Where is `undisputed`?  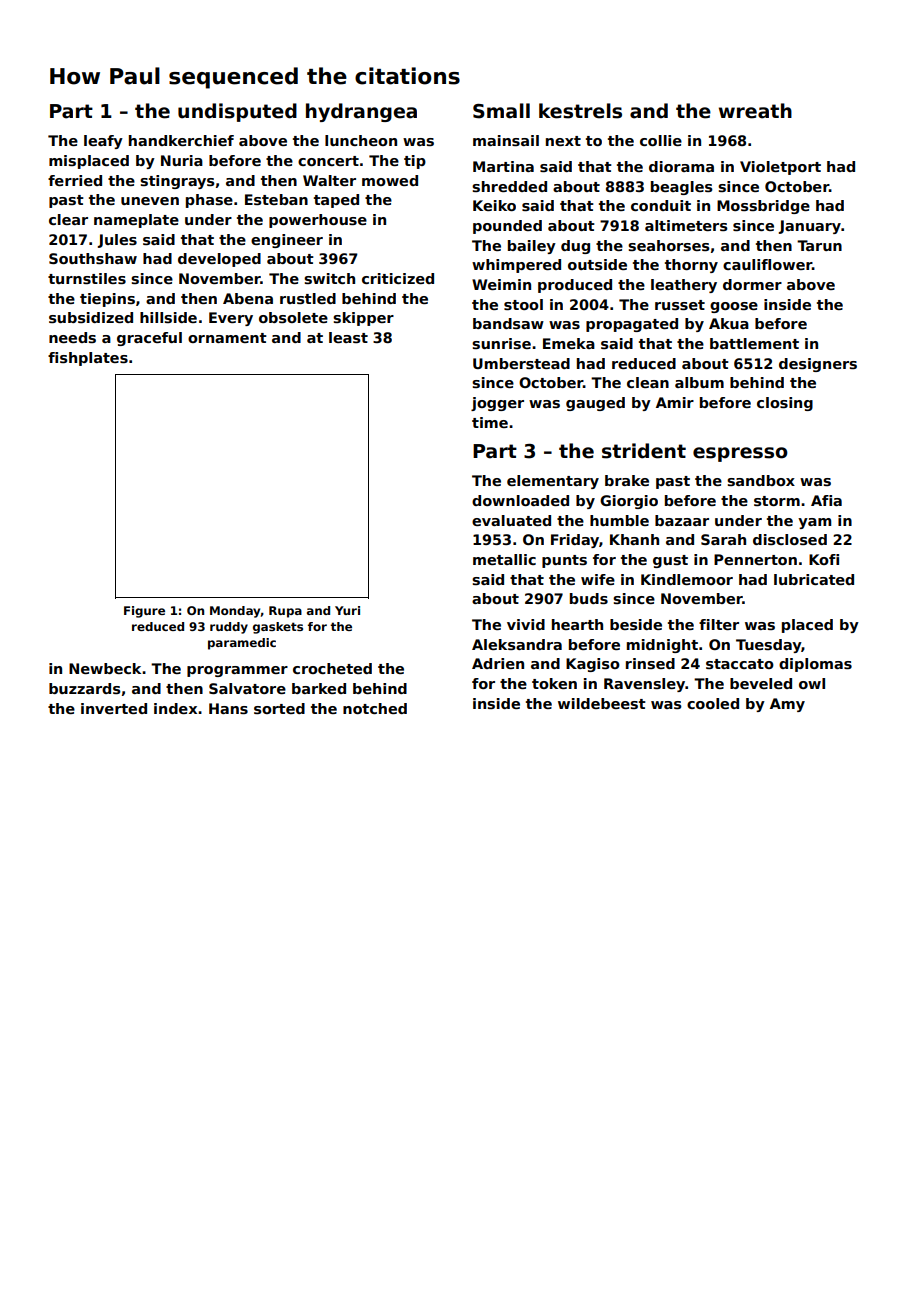 undisputed is located at coordinates (237, 112).
